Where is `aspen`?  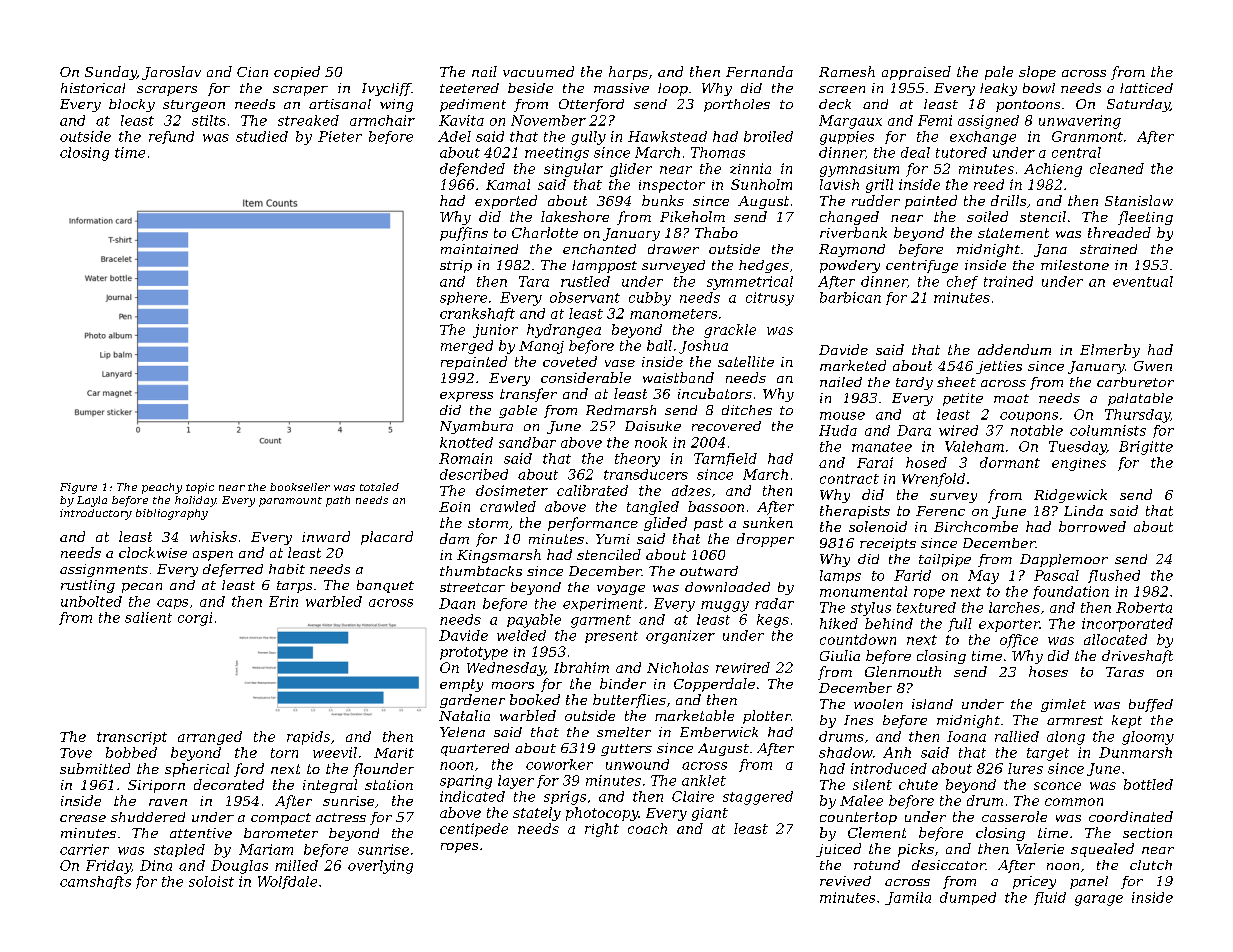 aspen is located at coordinates (213, 556).
